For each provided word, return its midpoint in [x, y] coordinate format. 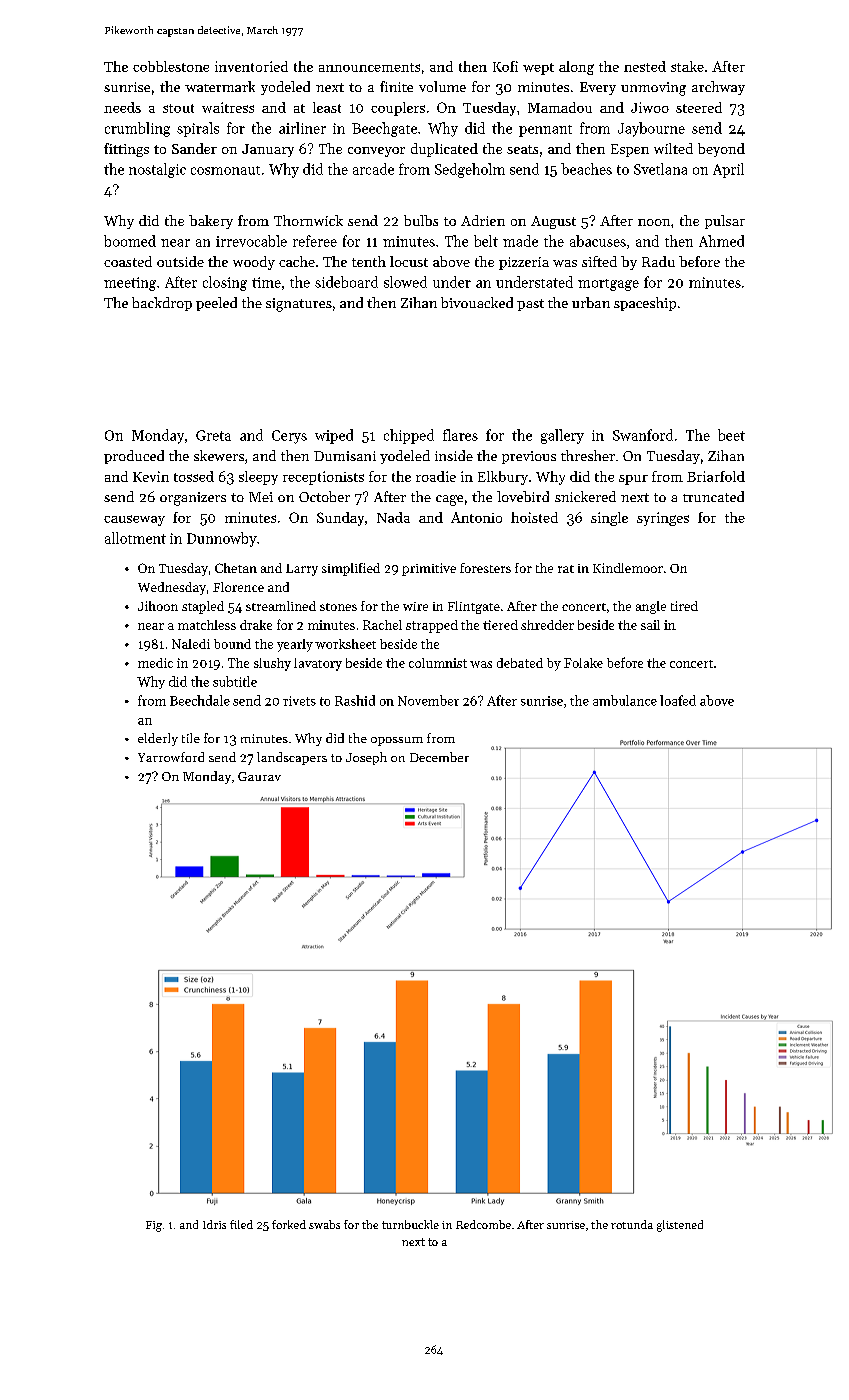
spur [633, 480]
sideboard [346, 282]
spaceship [645, 304]
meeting [130, 284]
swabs [324, 1224]
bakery [211, 222]
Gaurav [259, 776]
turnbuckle [410, 1224]
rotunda [632, 1224]
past [530, 305]
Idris [214, 1224]
